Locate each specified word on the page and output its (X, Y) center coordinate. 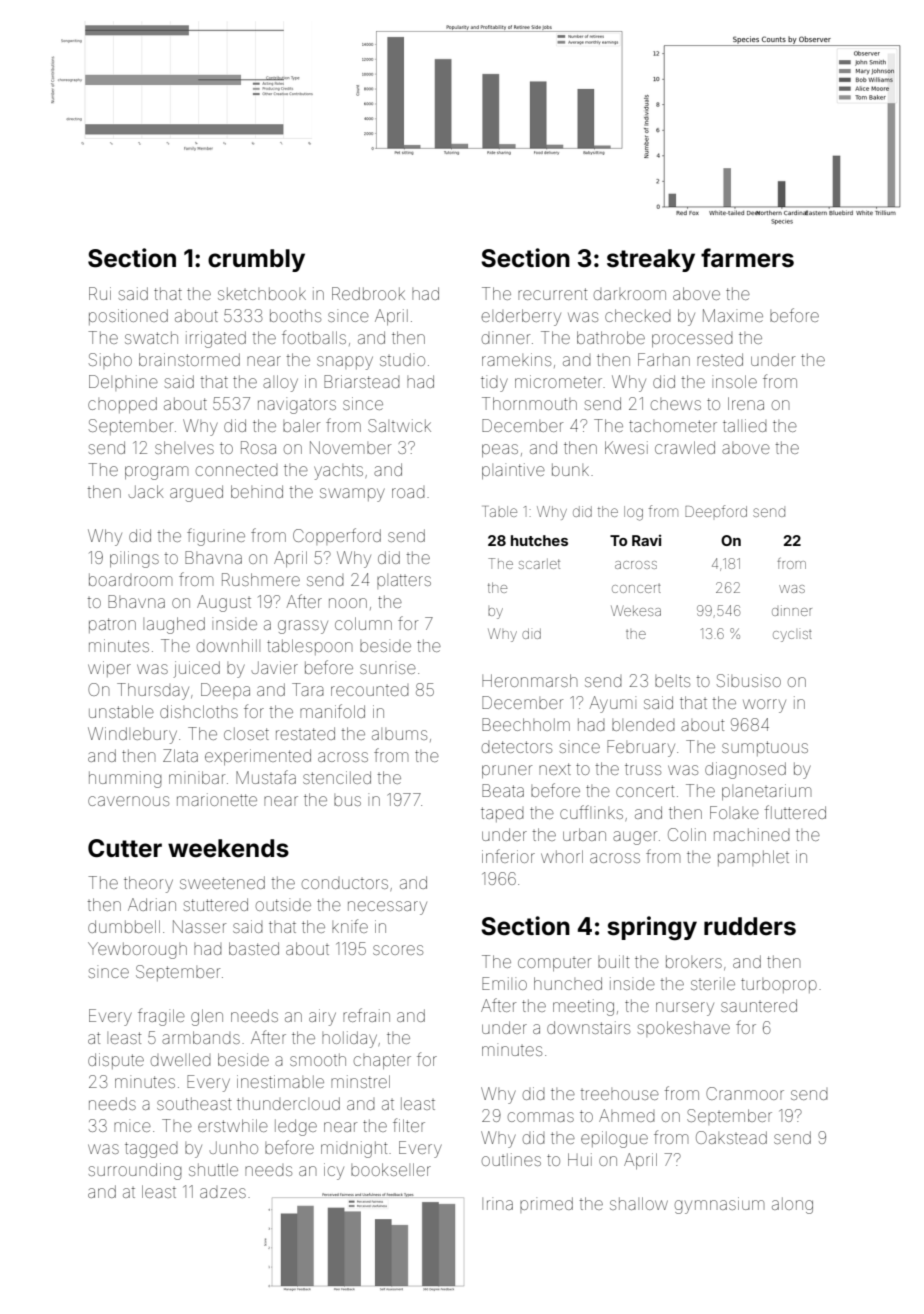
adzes (223, 1193)
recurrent (552, 294)
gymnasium (719, 1205)
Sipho (110, 361)
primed (546, 1205)
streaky (651, 260)
